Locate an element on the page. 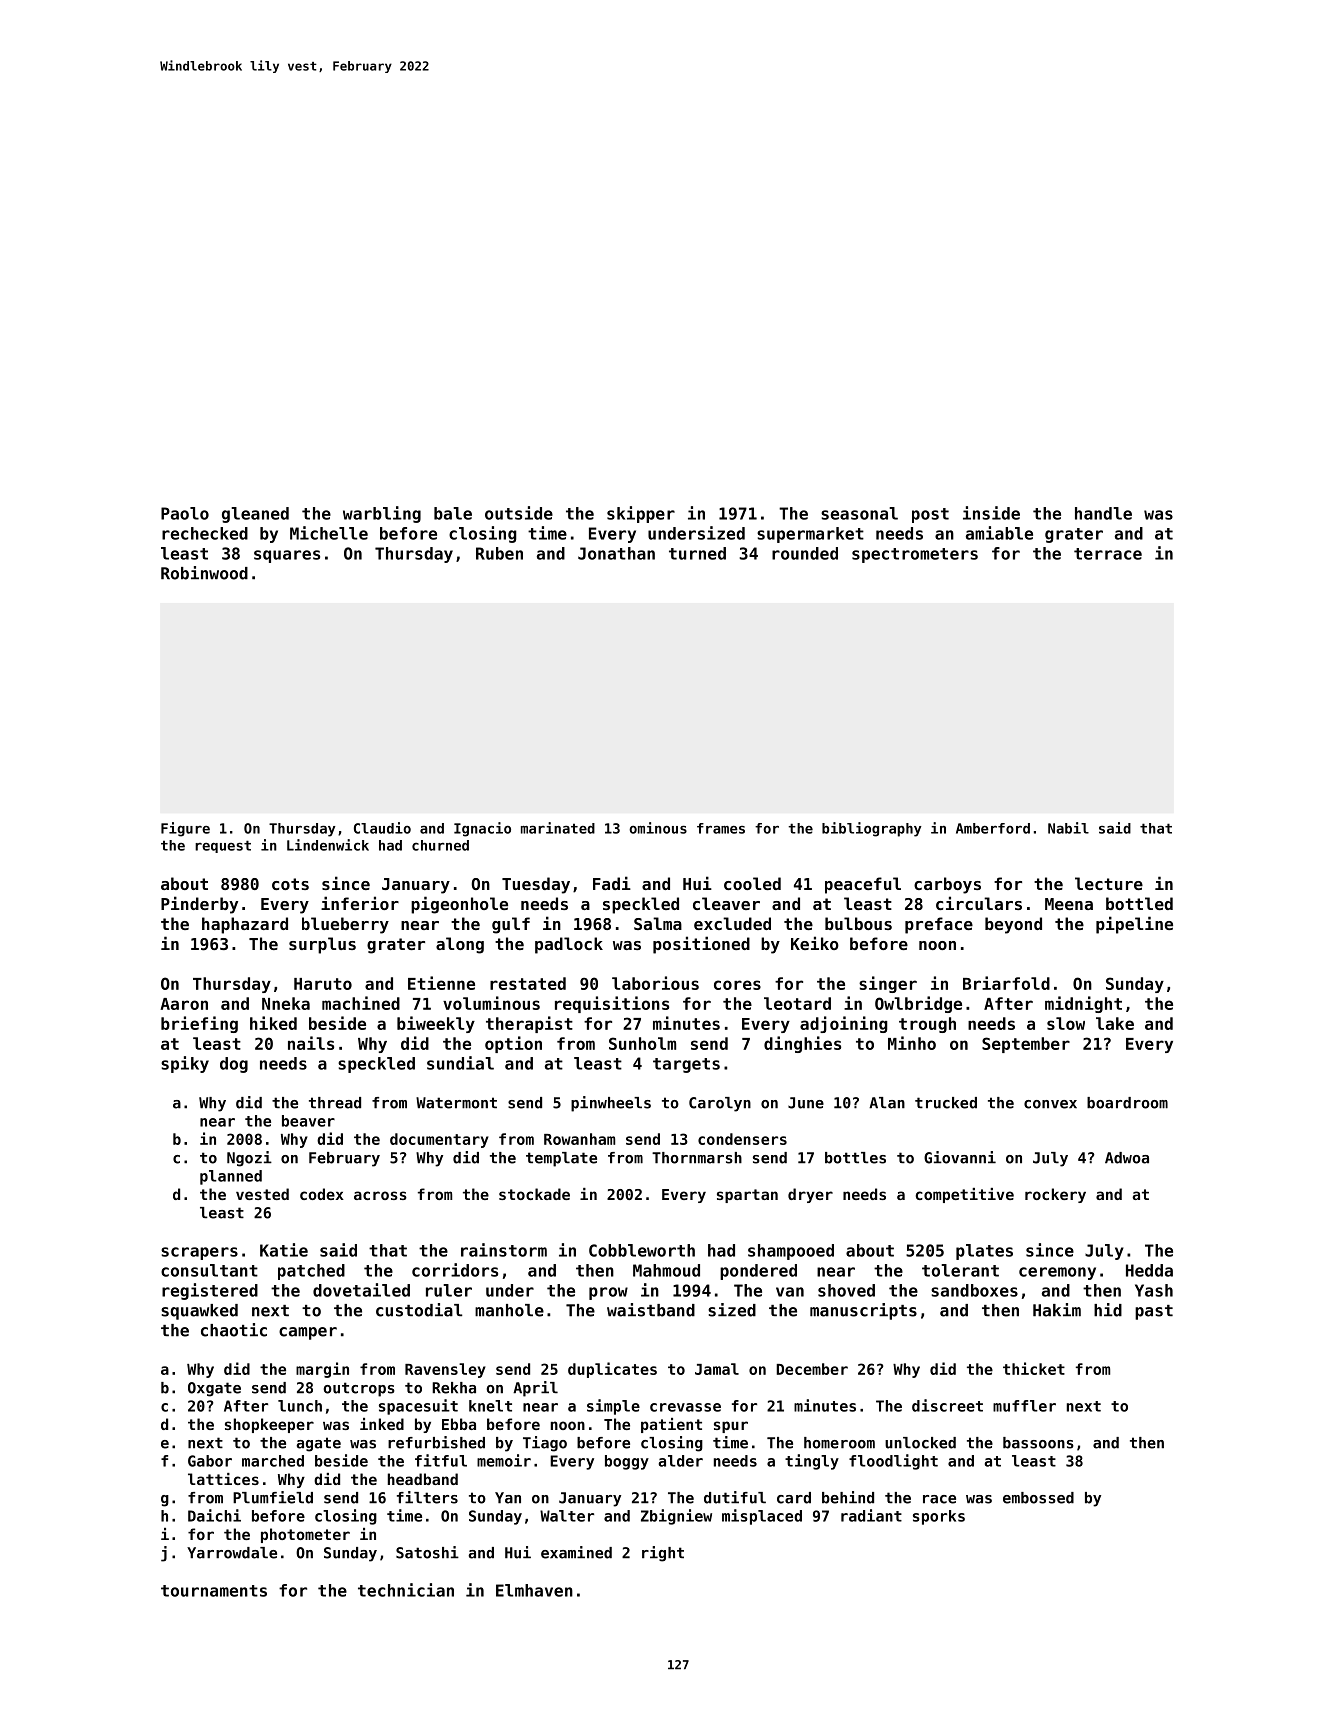  outside is located at coordinates (519, 513).
